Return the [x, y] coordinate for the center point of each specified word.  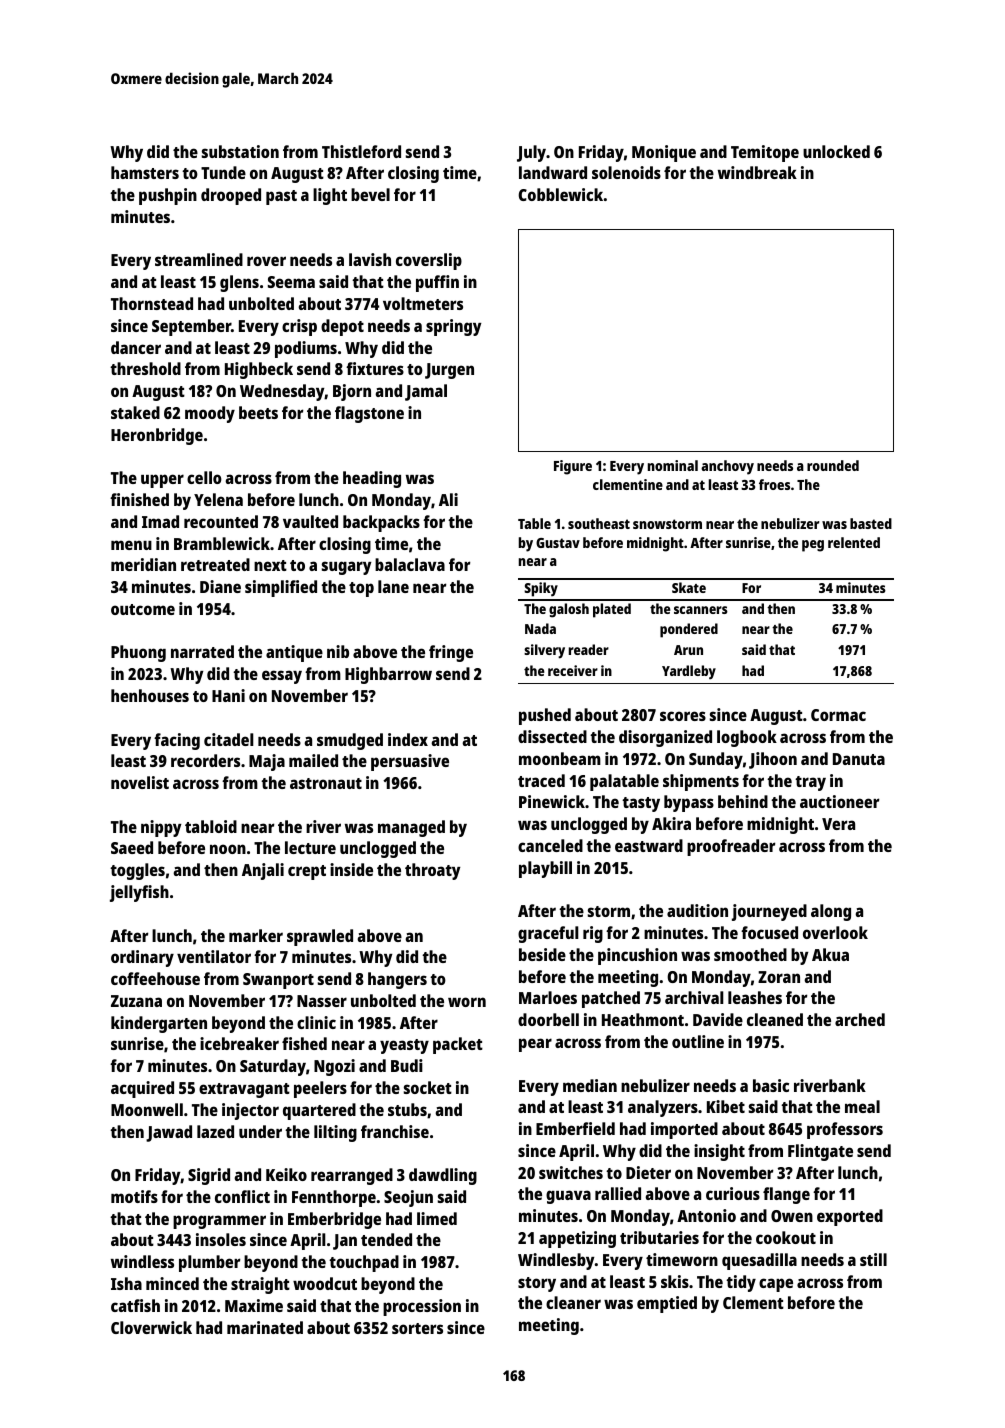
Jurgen [449, 371]
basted [871, 523]
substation [240, 151]
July [531, 153]
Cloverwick [151, 1327]
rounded [833, 465]
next [270, 565]
